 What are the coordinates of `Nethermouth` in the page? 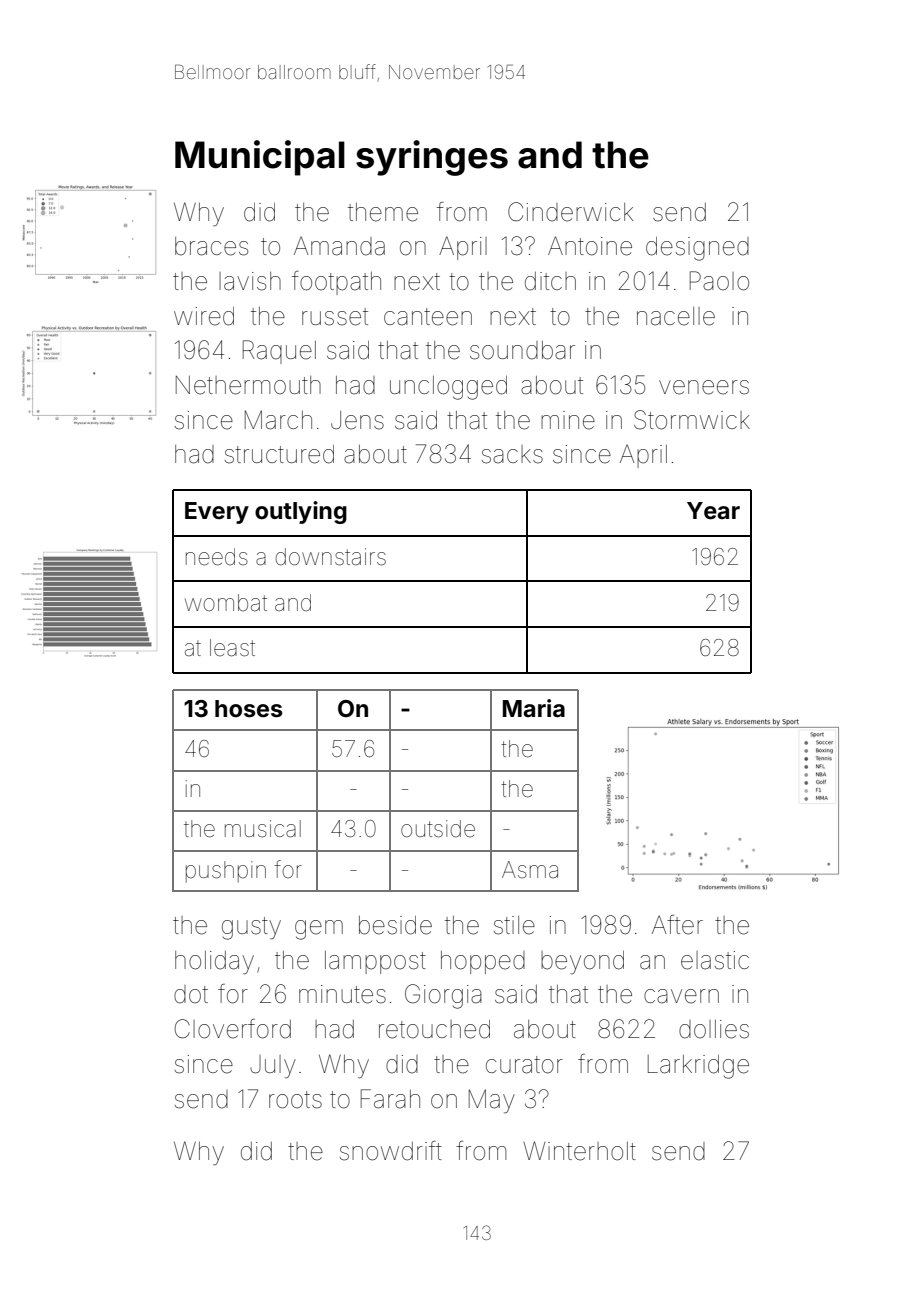 It's located at (248, 385).
